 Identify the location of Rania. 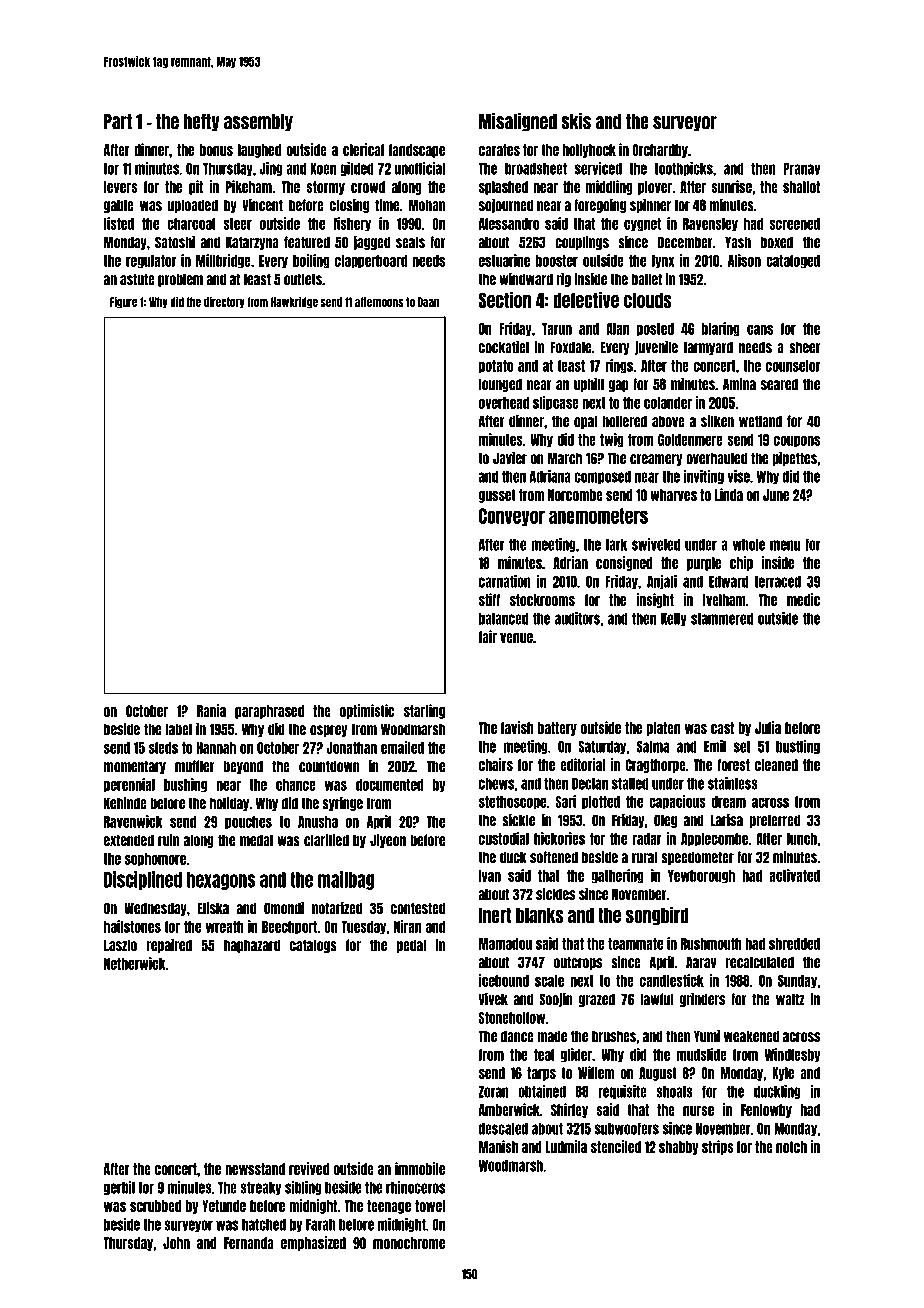
(211, 710).
